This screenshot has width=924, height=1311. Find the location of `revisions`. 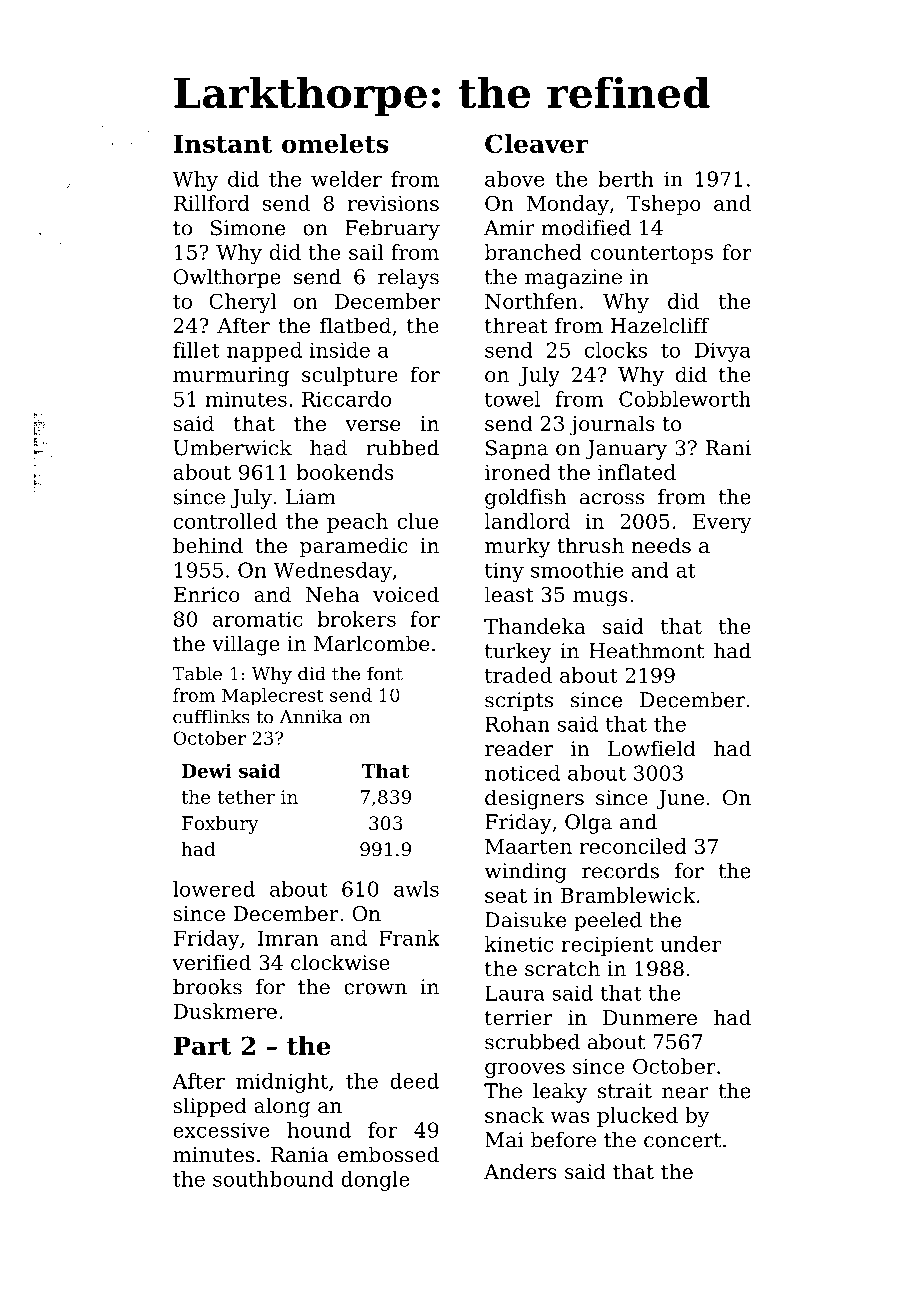

revisions is located at coordinates (393, 203).
